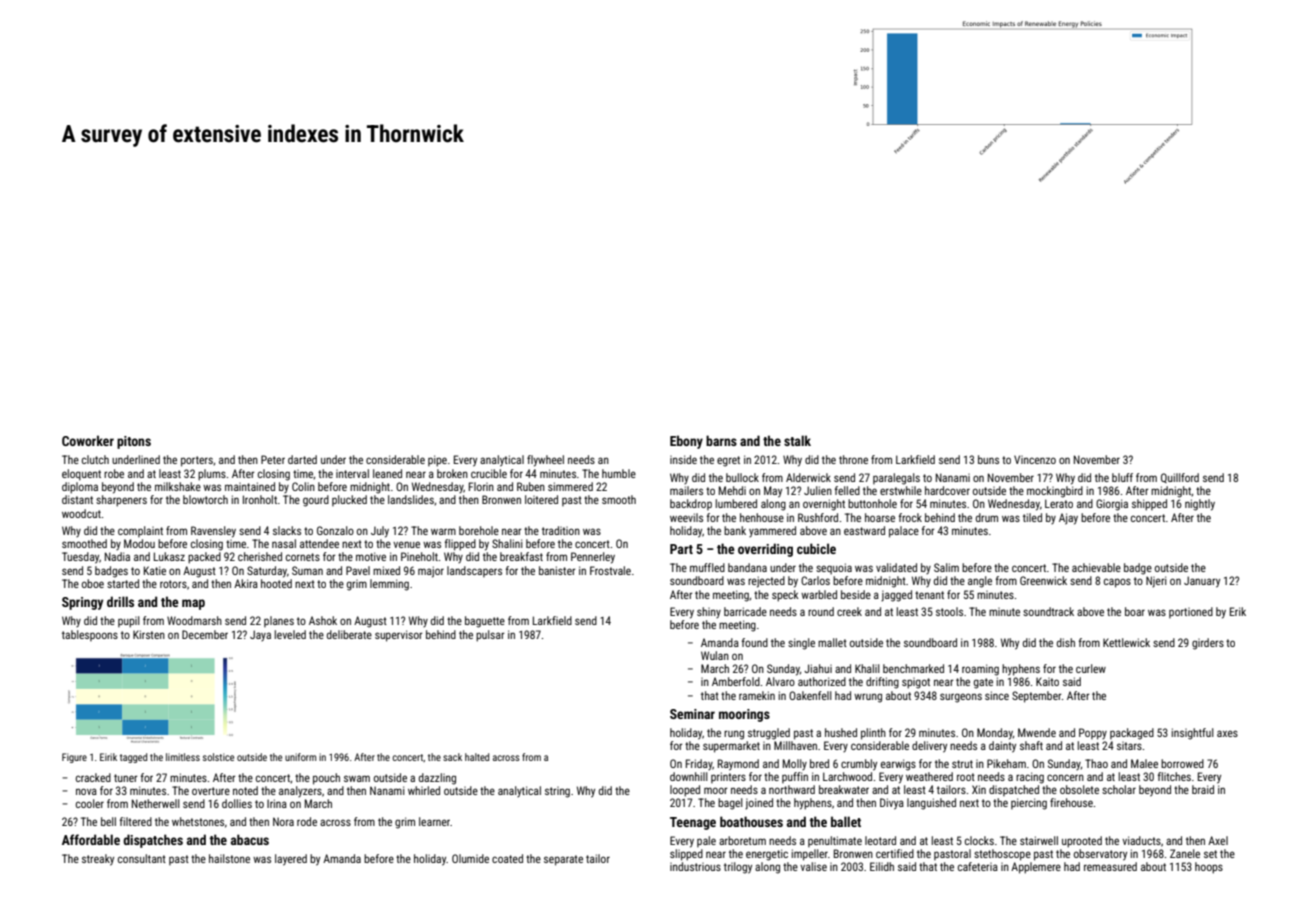  Describe the element at coordinates (212, 475) in the page. I see `plums` at that location.
